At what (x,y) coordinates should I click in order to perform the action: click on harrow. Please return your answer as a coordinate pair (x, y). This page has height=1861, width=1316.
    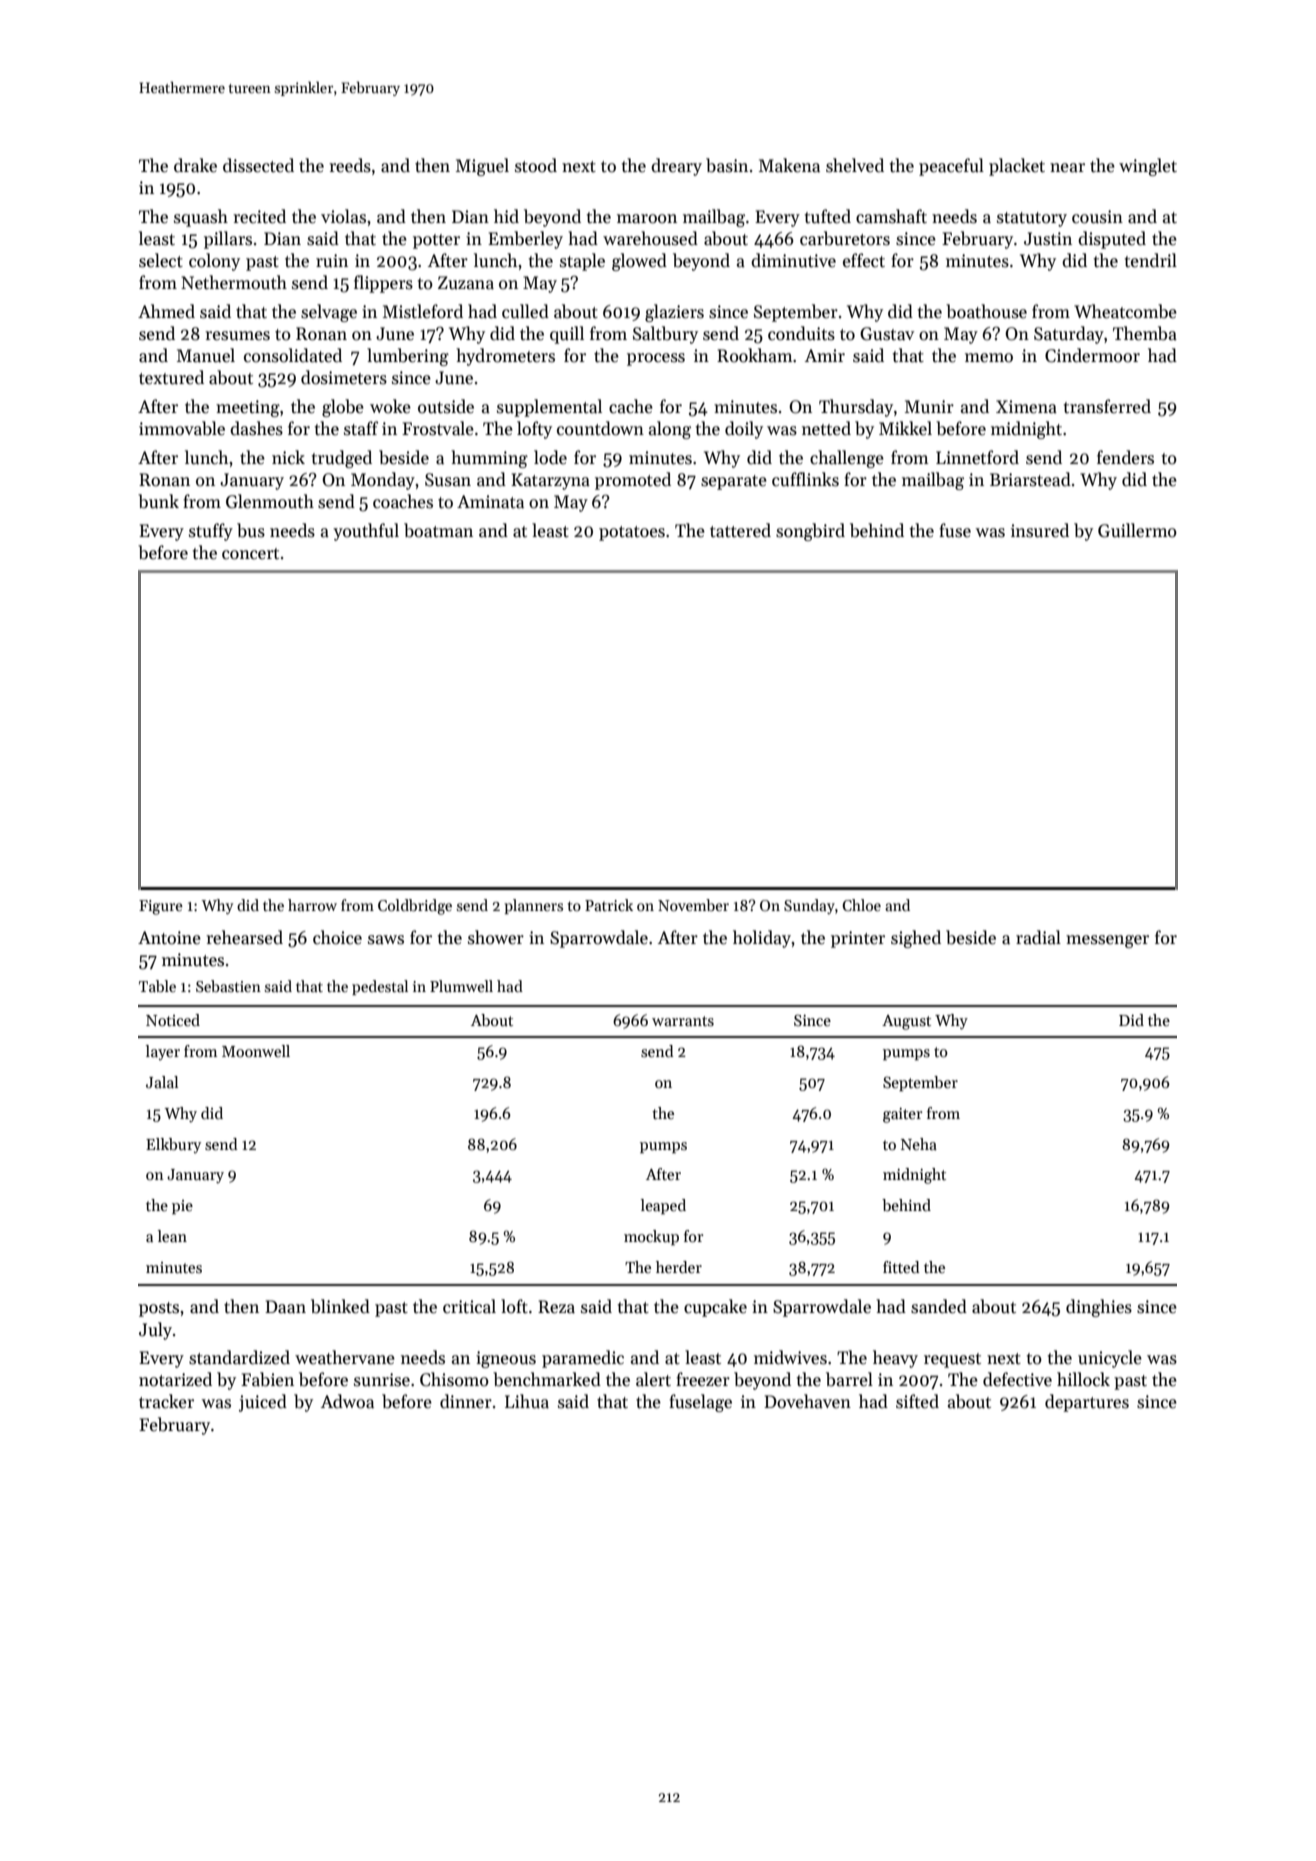
    Looking at the image, I should click on (312, 905).
